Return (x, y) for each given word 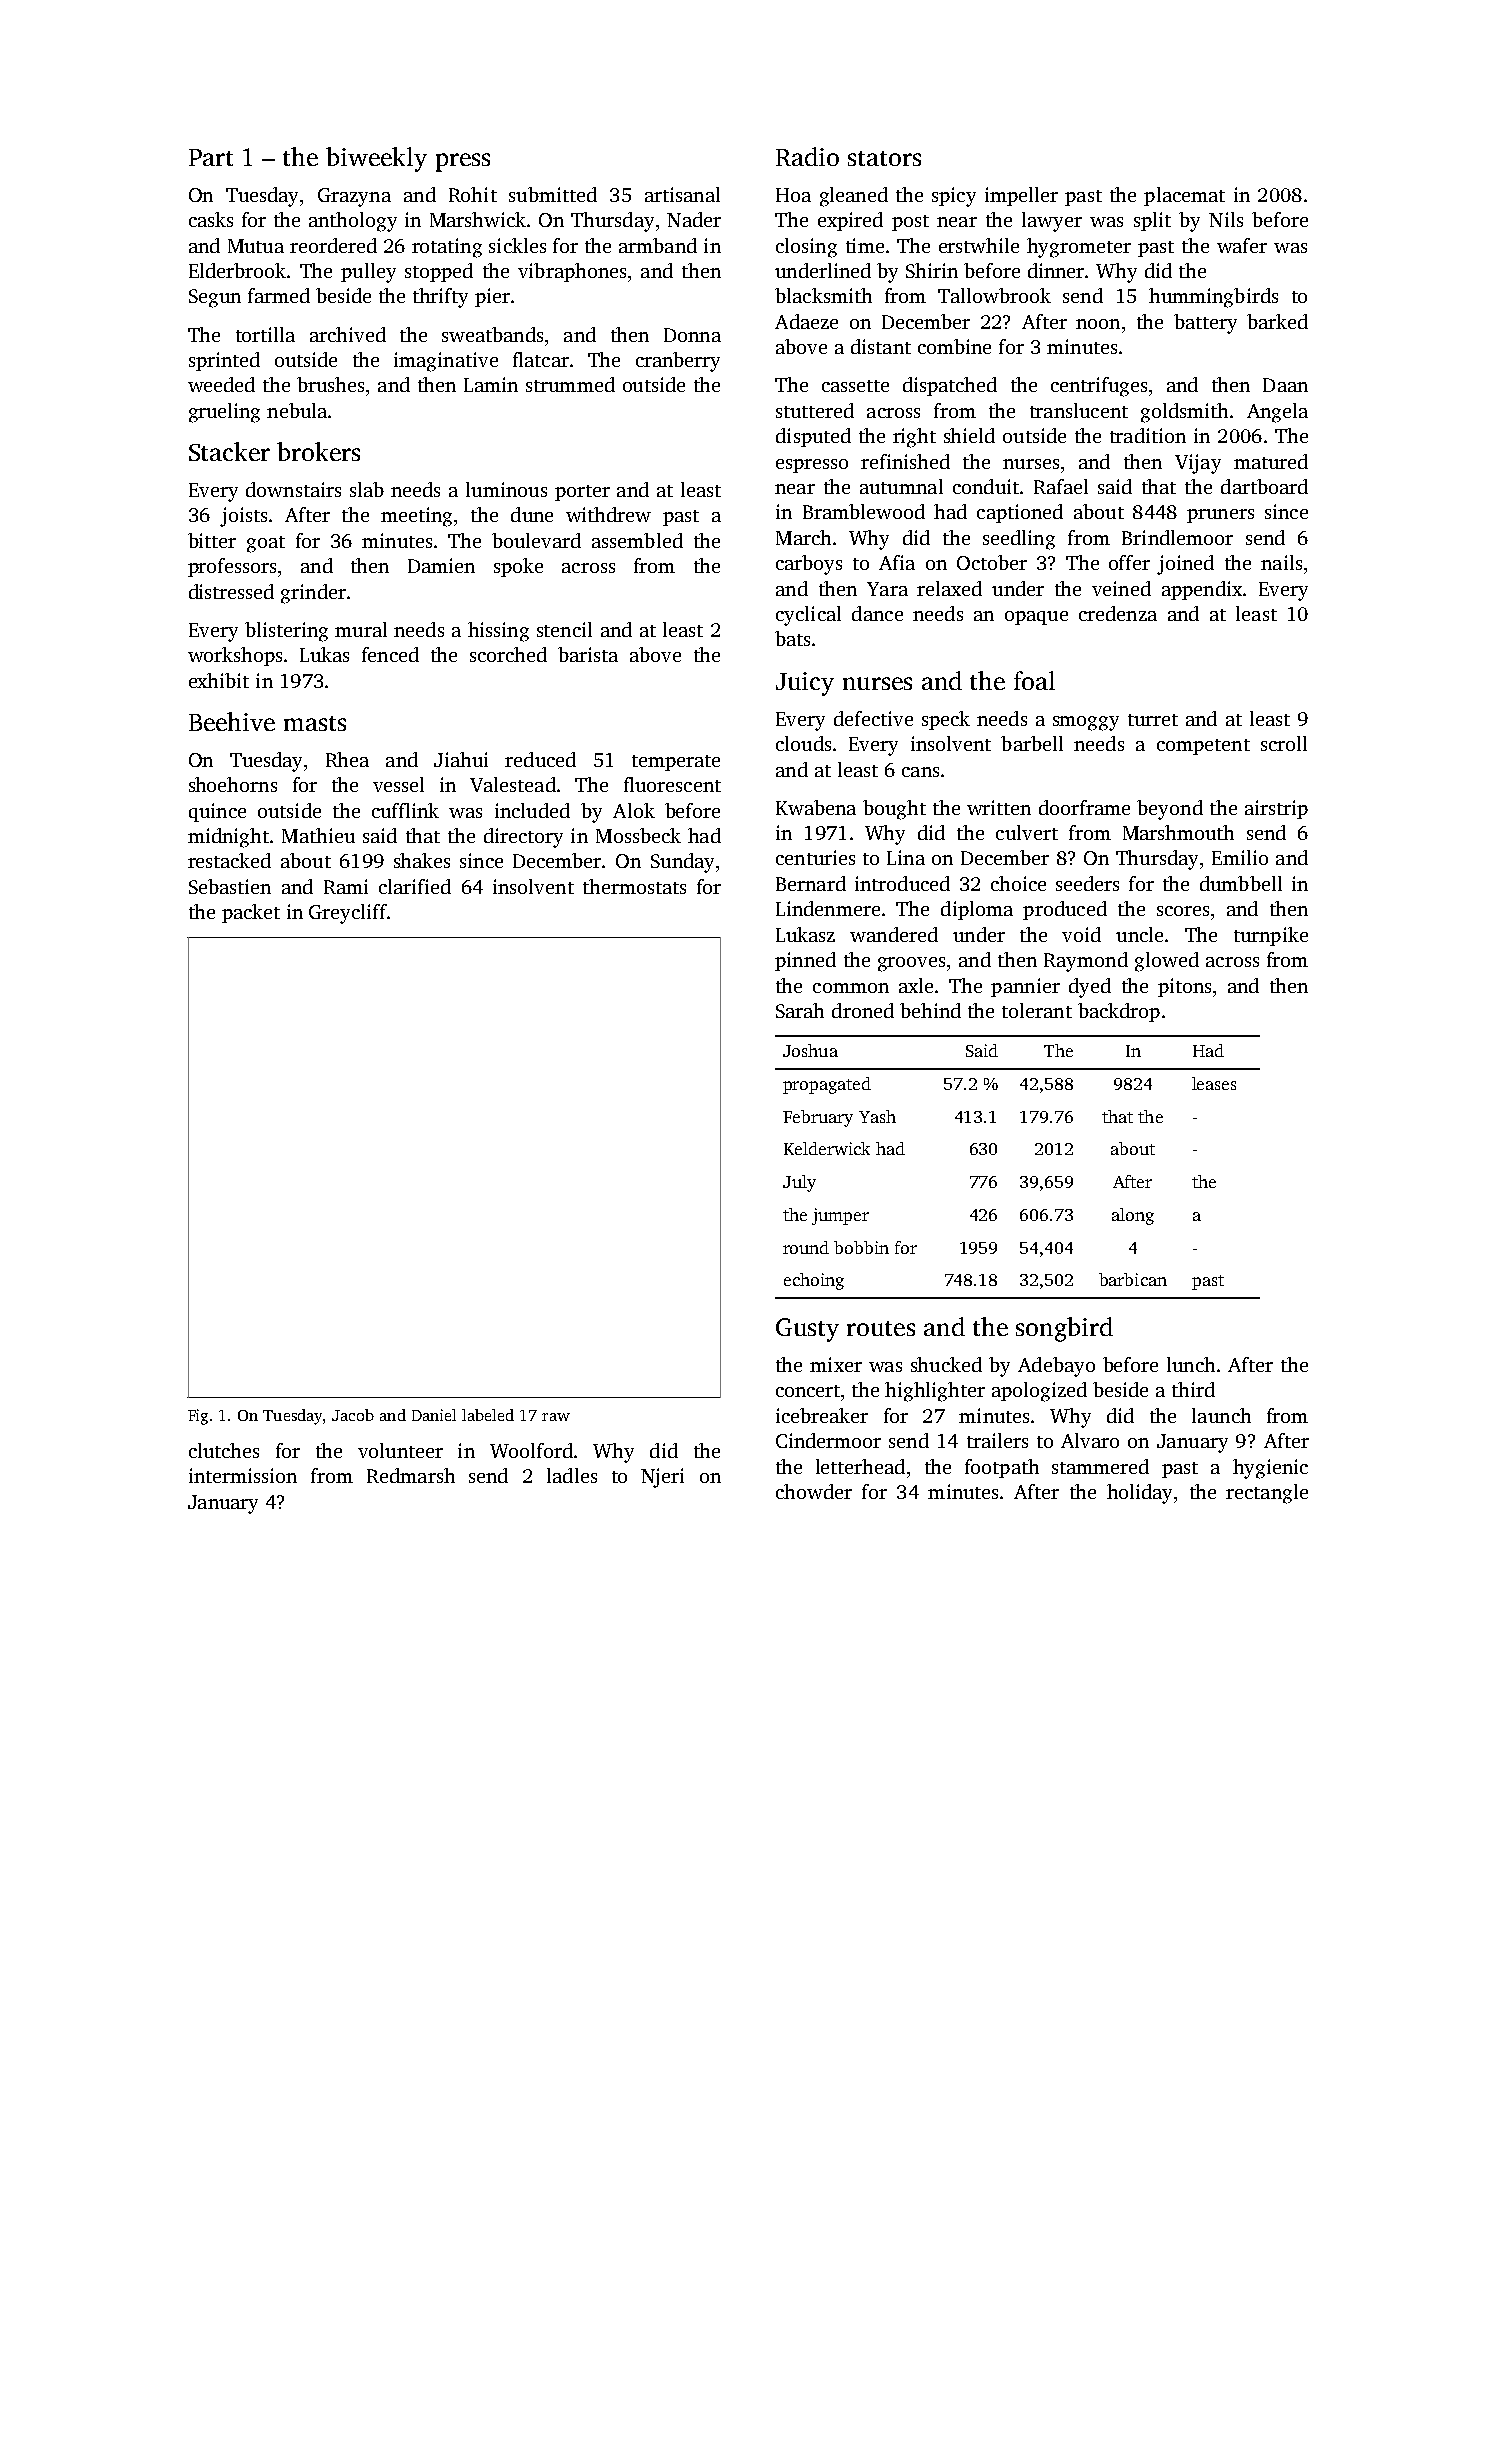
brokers (318, 451)
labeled (488, 1415)
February (818, 1118)
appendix (1202, 590)
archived (348, 334)
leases (1214, 1083)
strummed (570, 384)
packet (251, 913)
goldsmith (1184, 413)
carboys (809, 565)
